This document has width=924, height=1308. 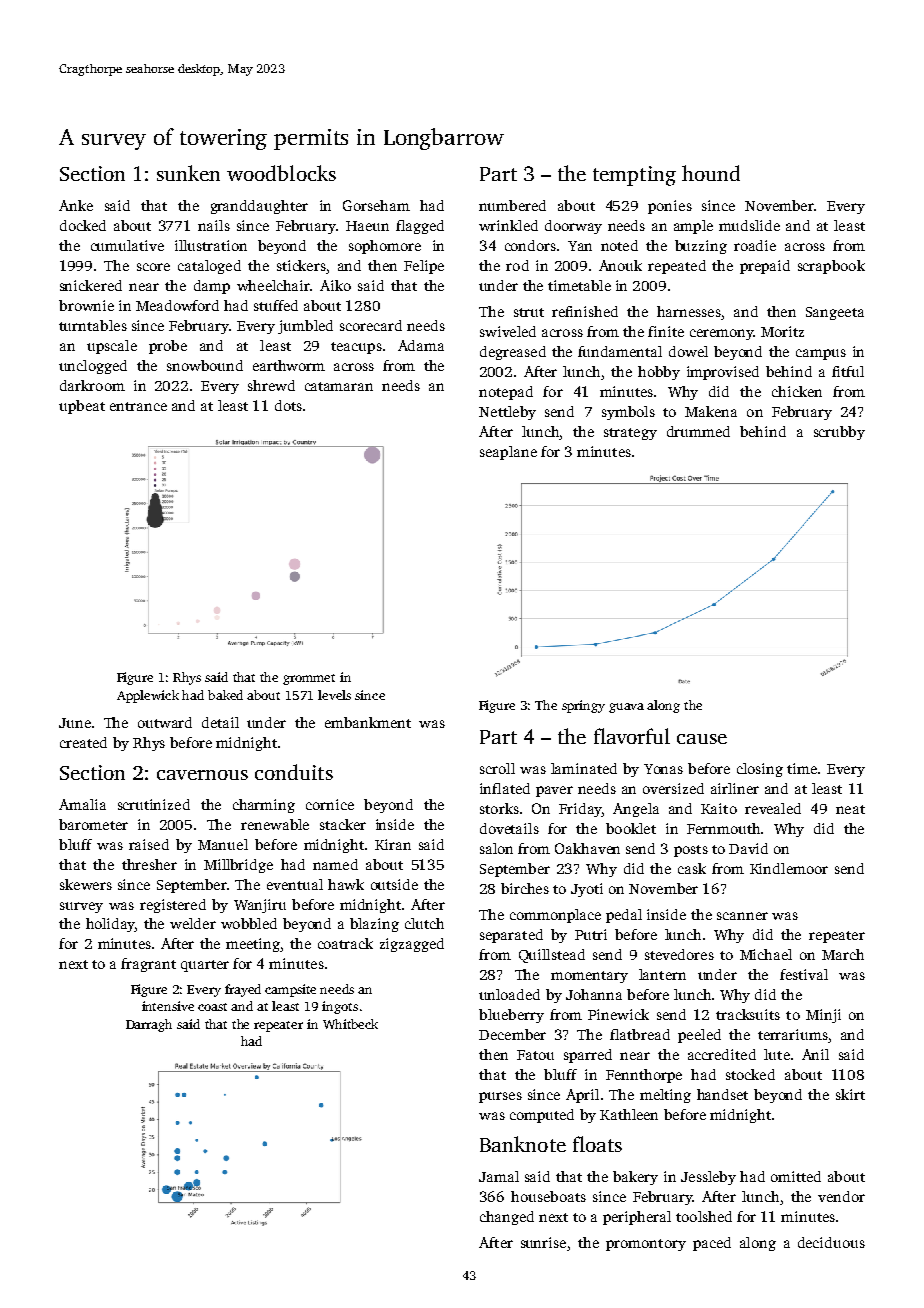 I want to click on guava, so click(x=626, y=708).
